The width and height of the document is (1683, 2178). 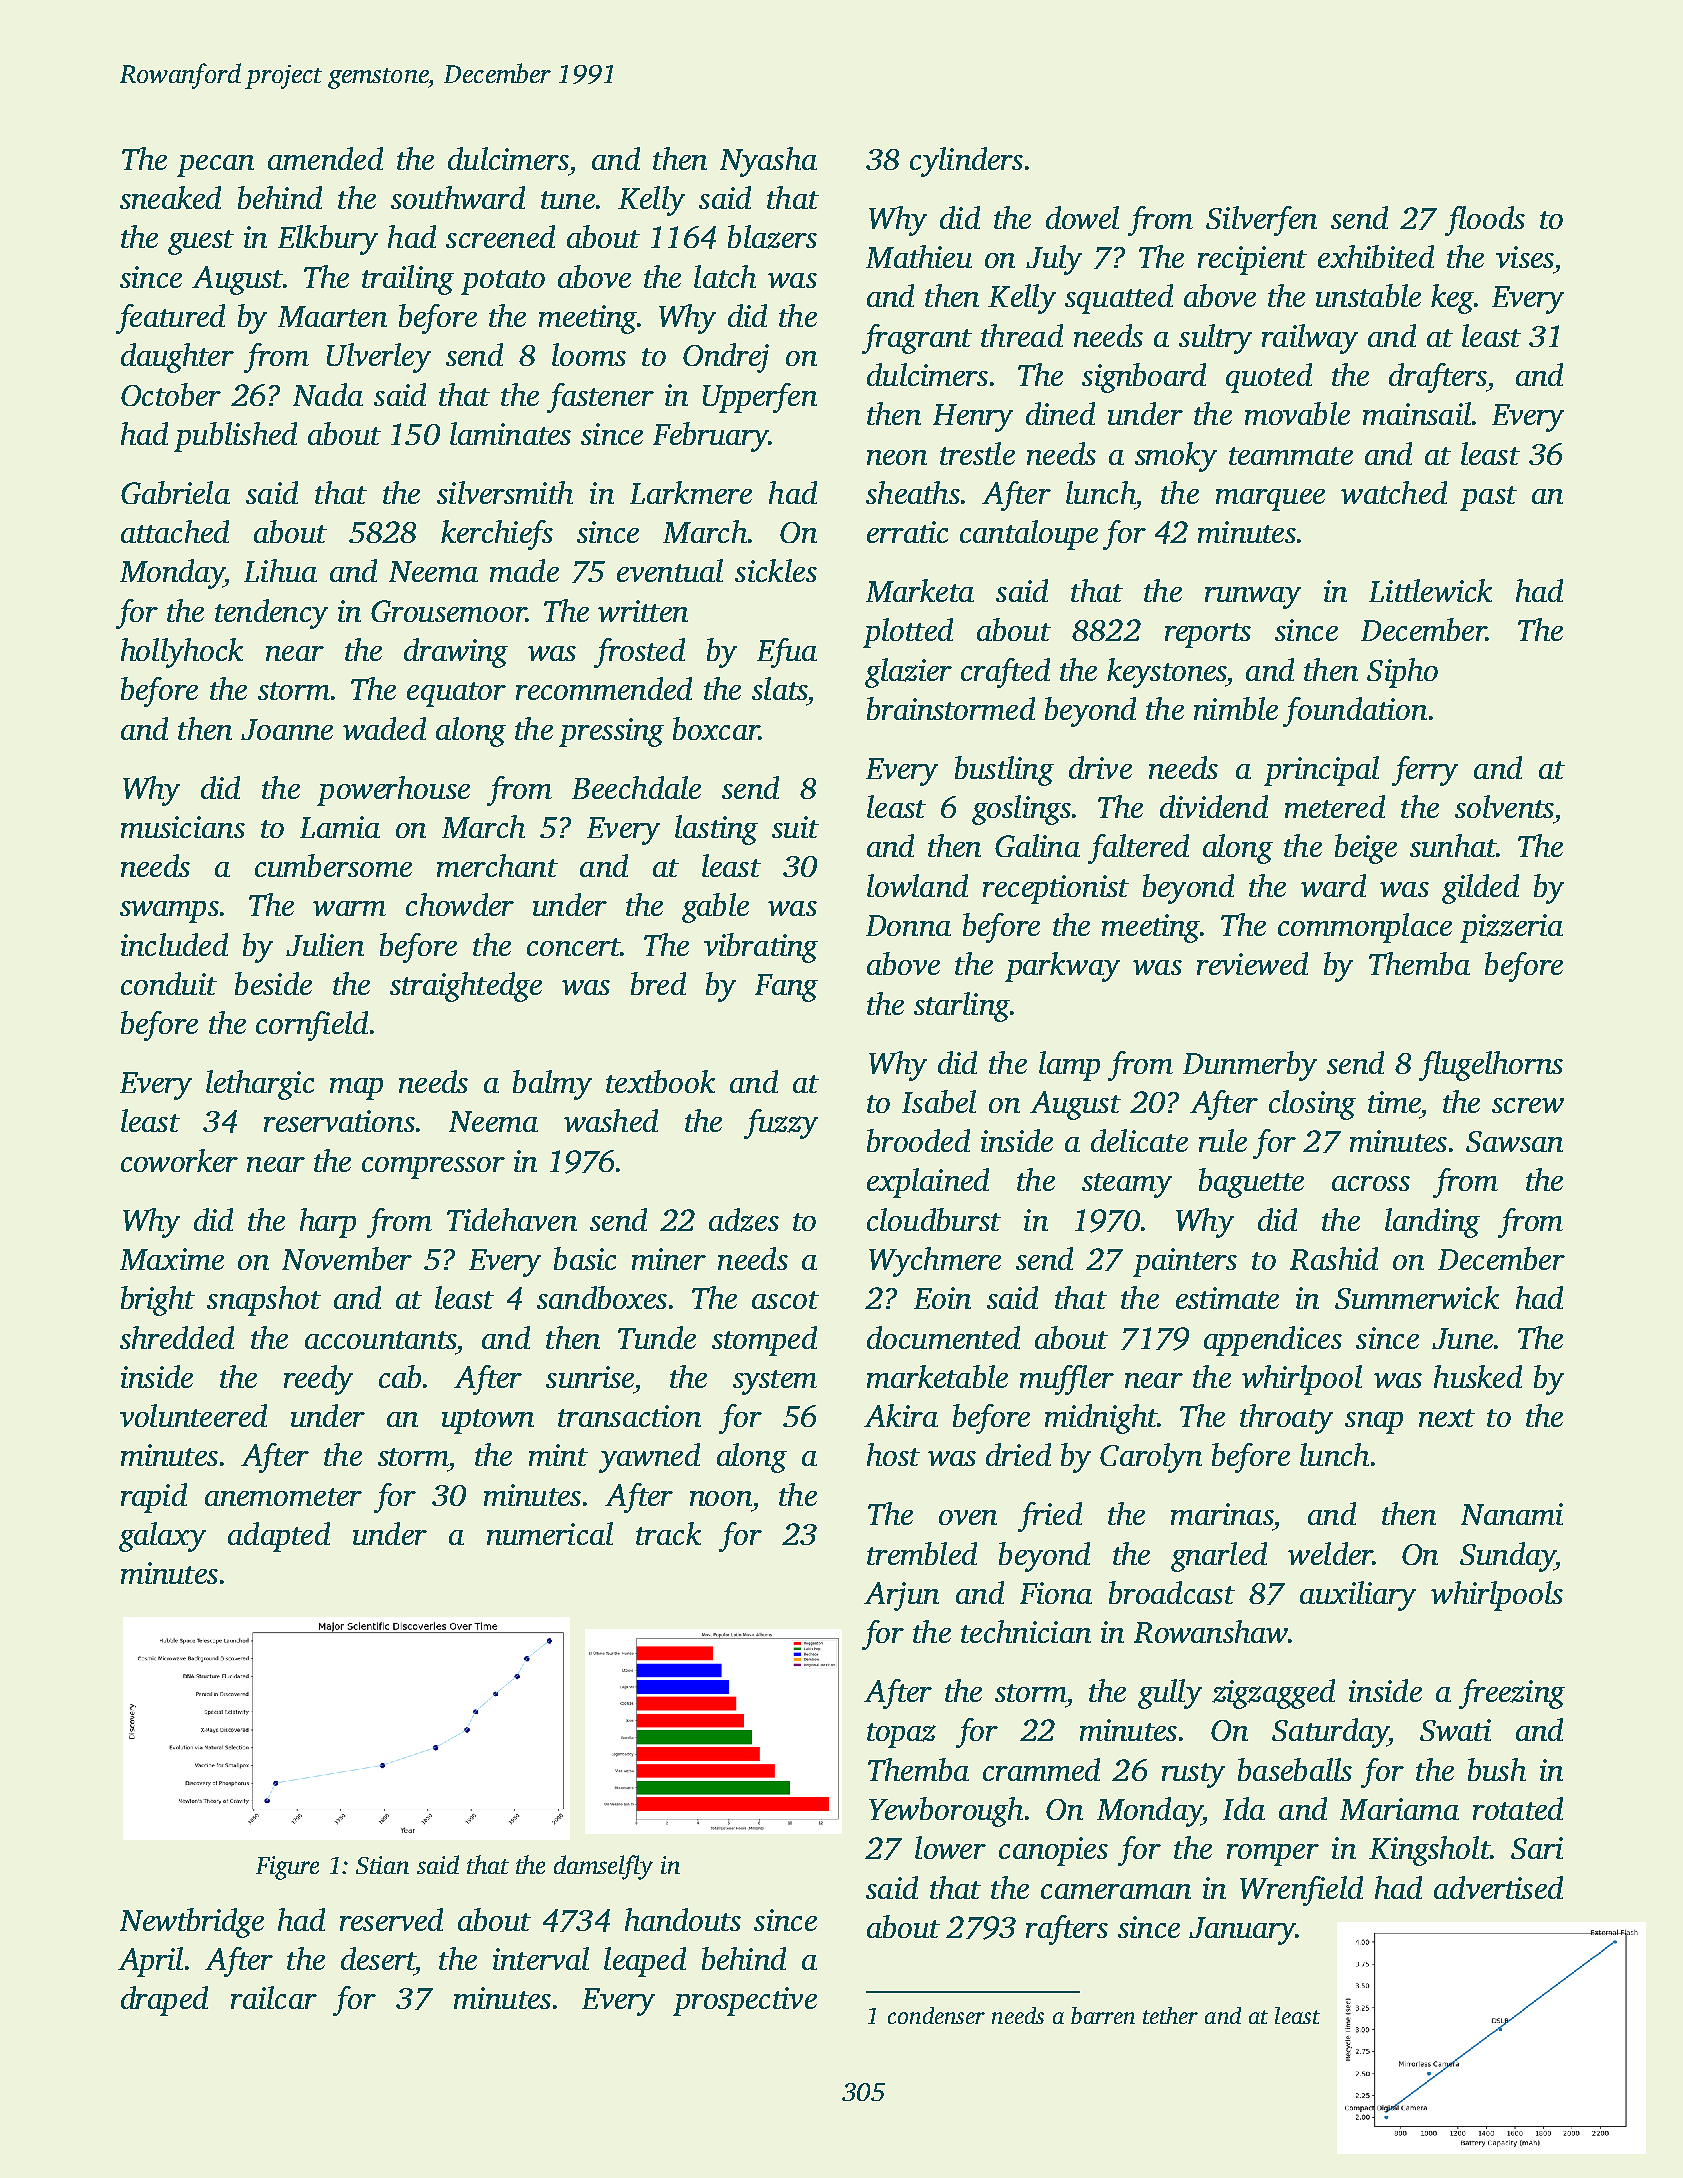 I want to click on rapid, so click(x=154, y=1498).
